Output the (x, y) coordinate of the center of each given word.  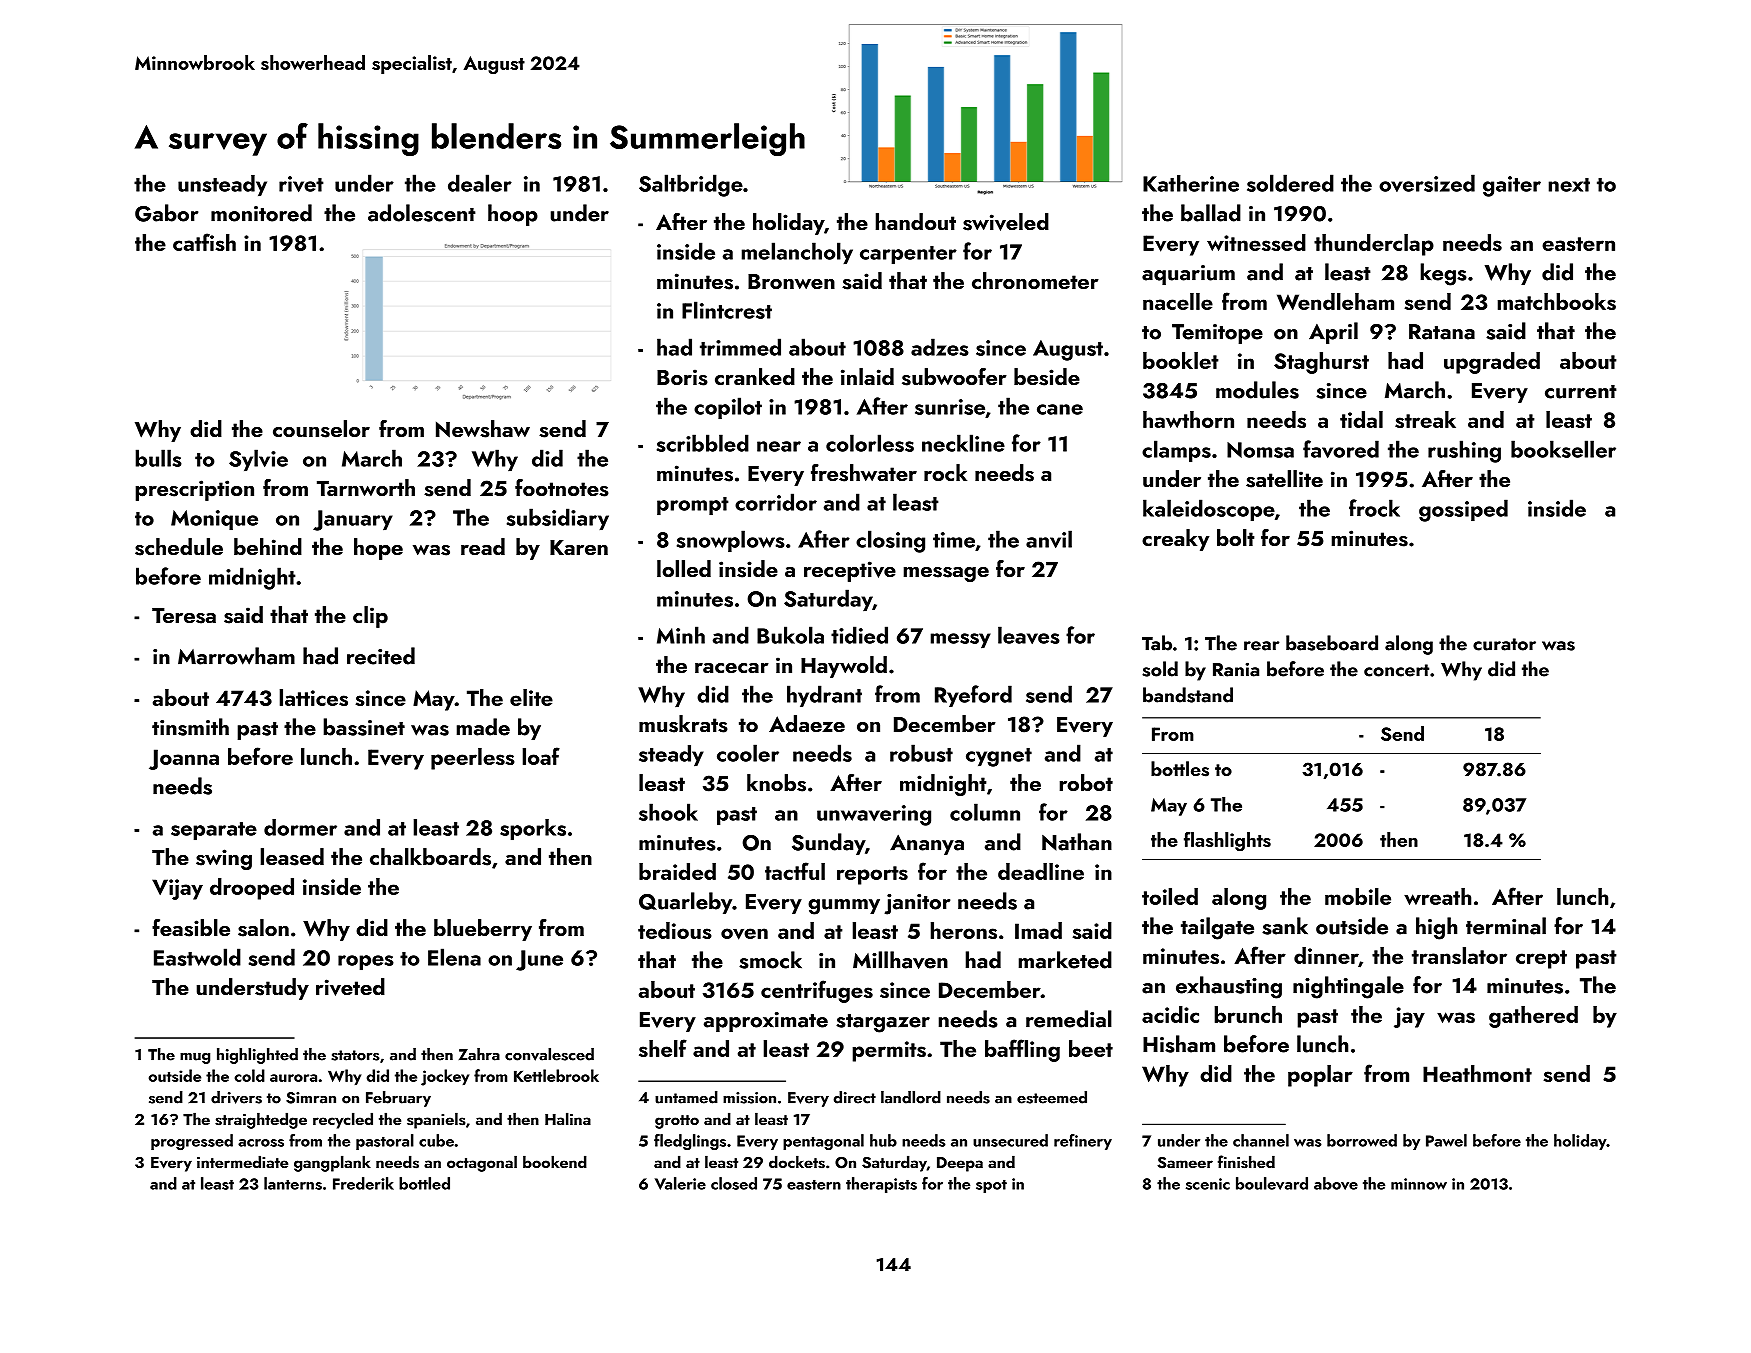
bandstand (1188, 695)
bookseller (1563, 449)
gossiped (1463, 510)
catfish (204, 242)
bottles (1180, 769)
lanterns (293, 1183)
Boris (682, 377)
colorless (870, 443)
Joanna (184, 759)
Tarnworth (366, 487)
